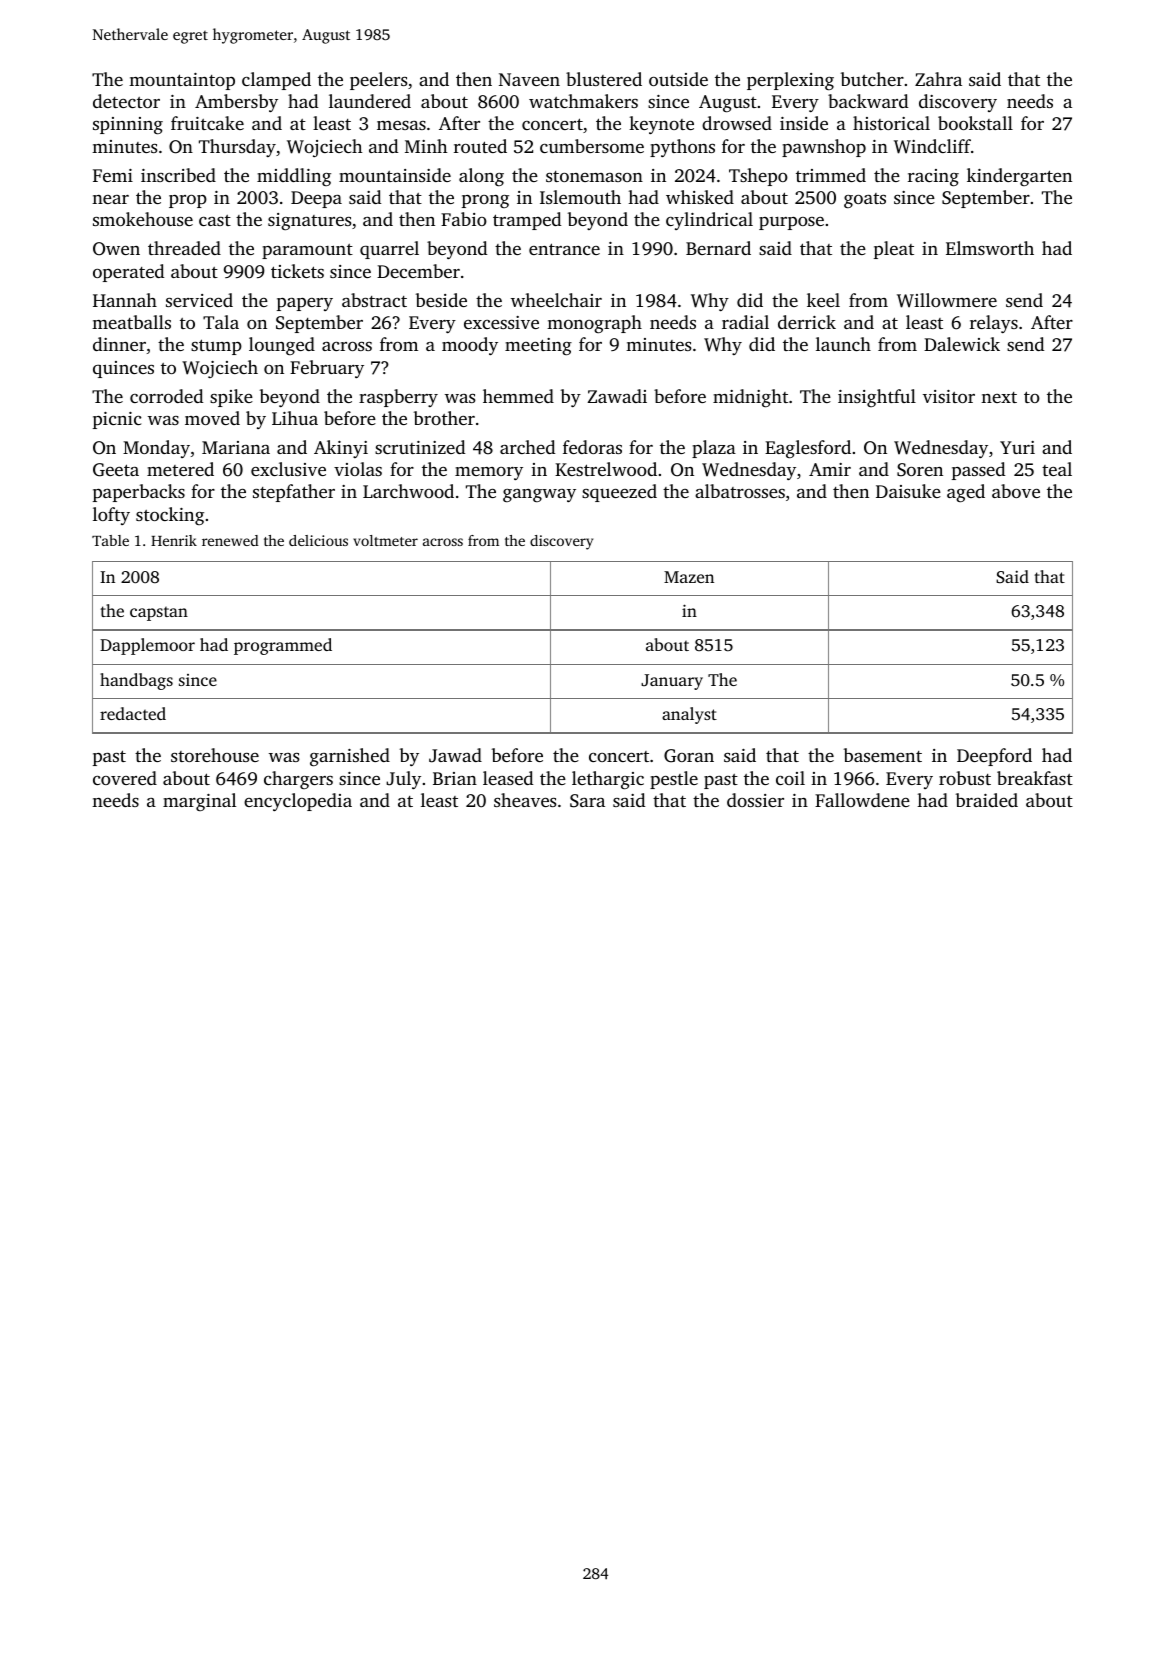  I want to click on Sara, so click(587, 801).
